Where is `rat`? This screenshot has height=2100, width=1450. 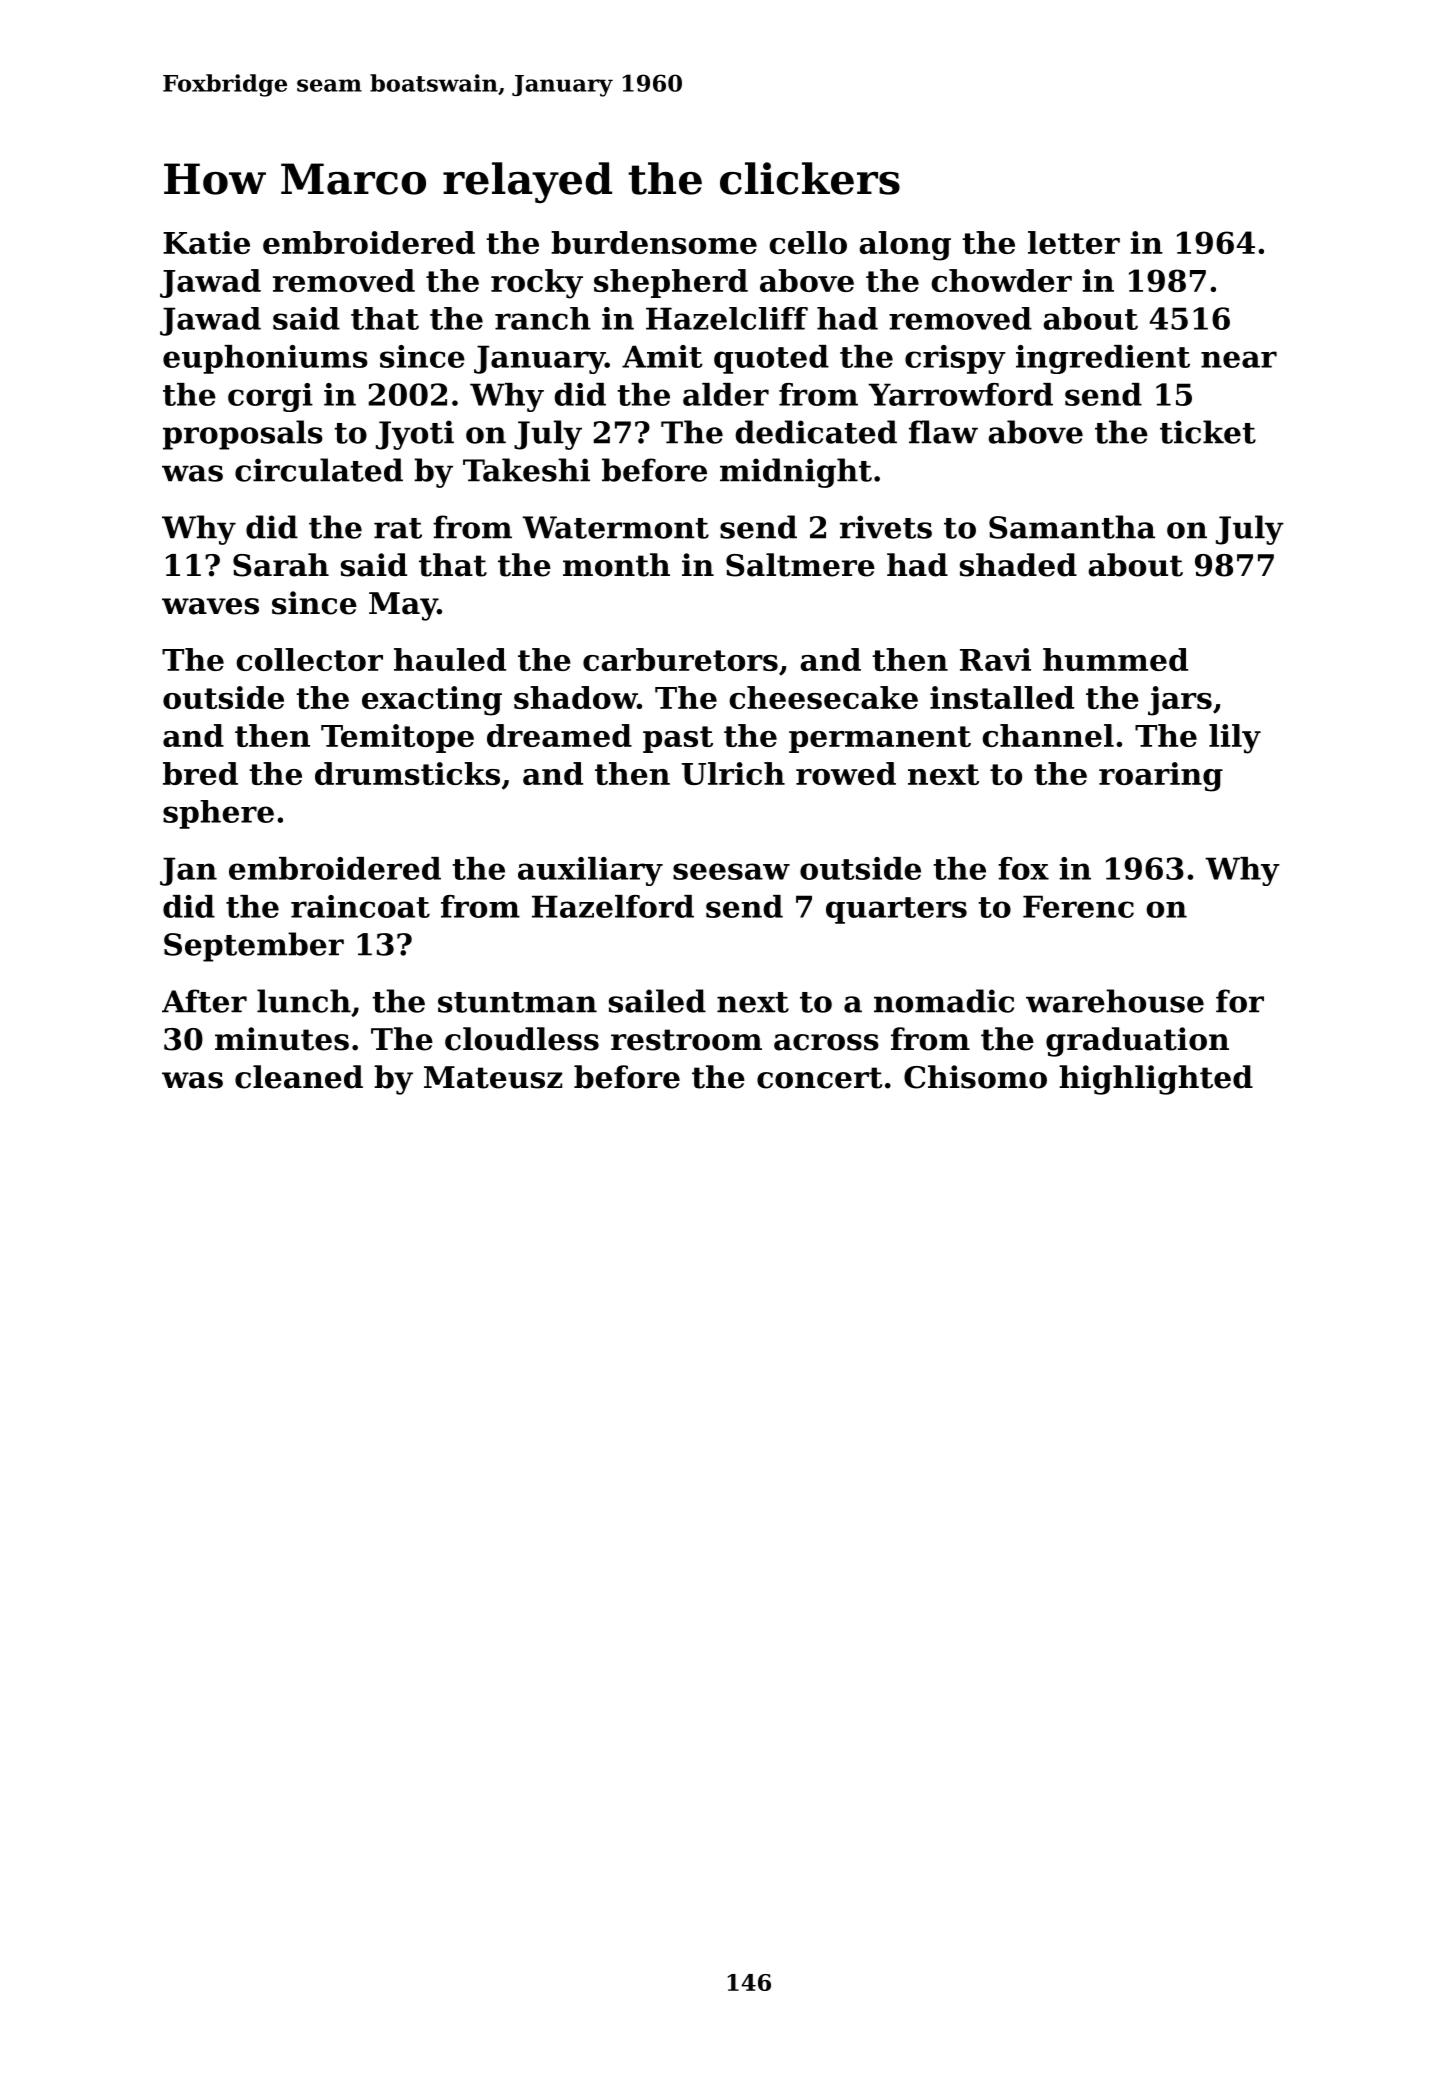 rat is located at coordinates (398, 528).
